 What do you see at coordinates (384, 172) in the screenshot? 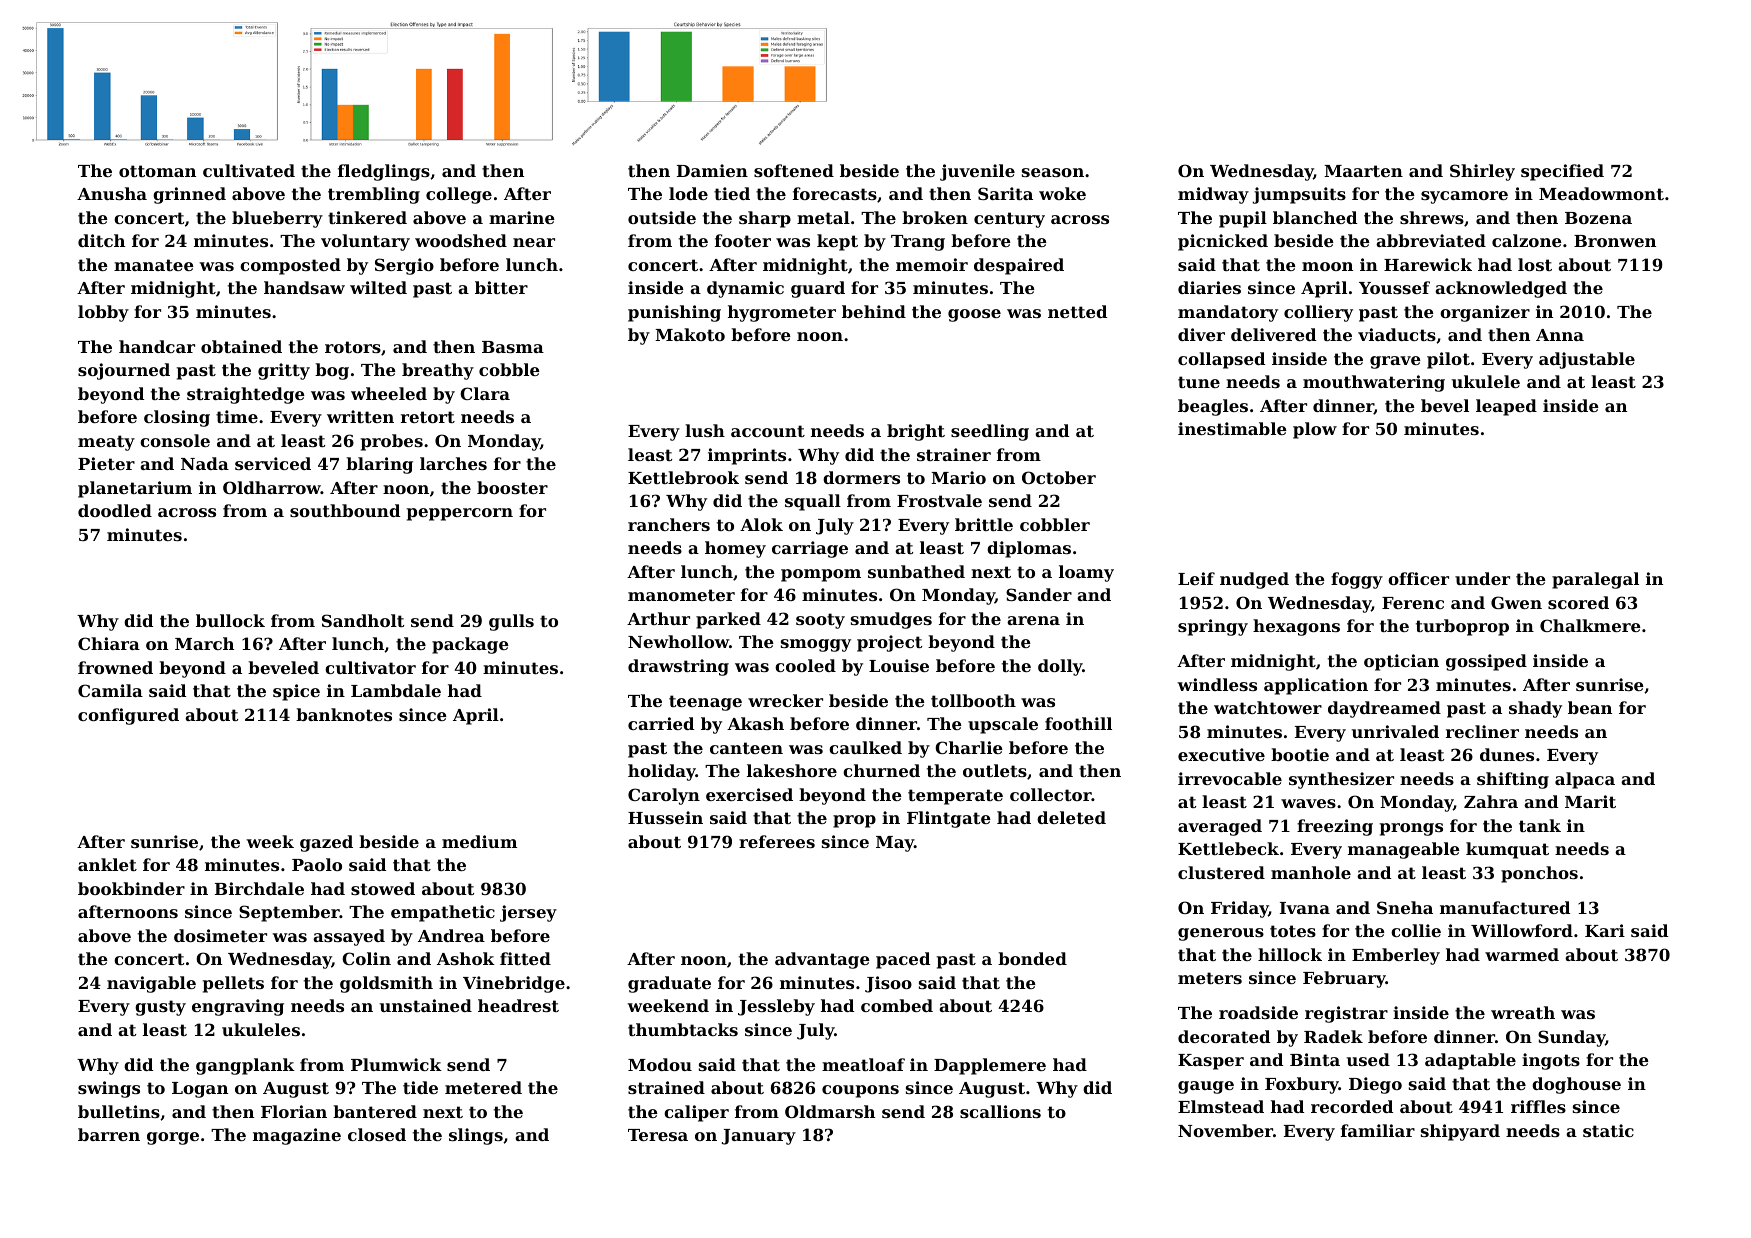
I see `fledglings` at bounding box center [384, 172].
